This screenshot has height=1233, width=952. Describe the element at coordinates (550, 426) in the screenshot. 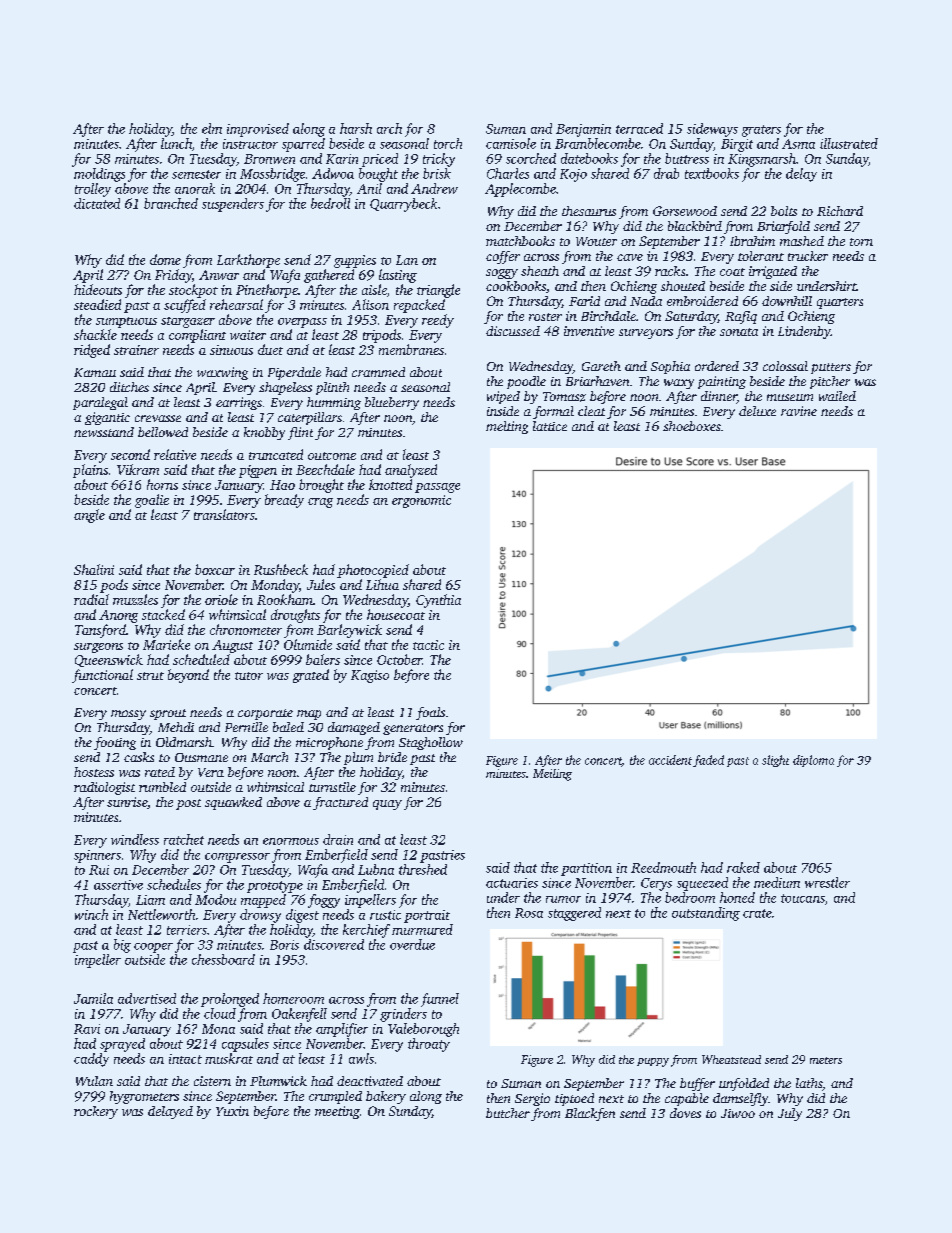

I see `lattice` at that location.
